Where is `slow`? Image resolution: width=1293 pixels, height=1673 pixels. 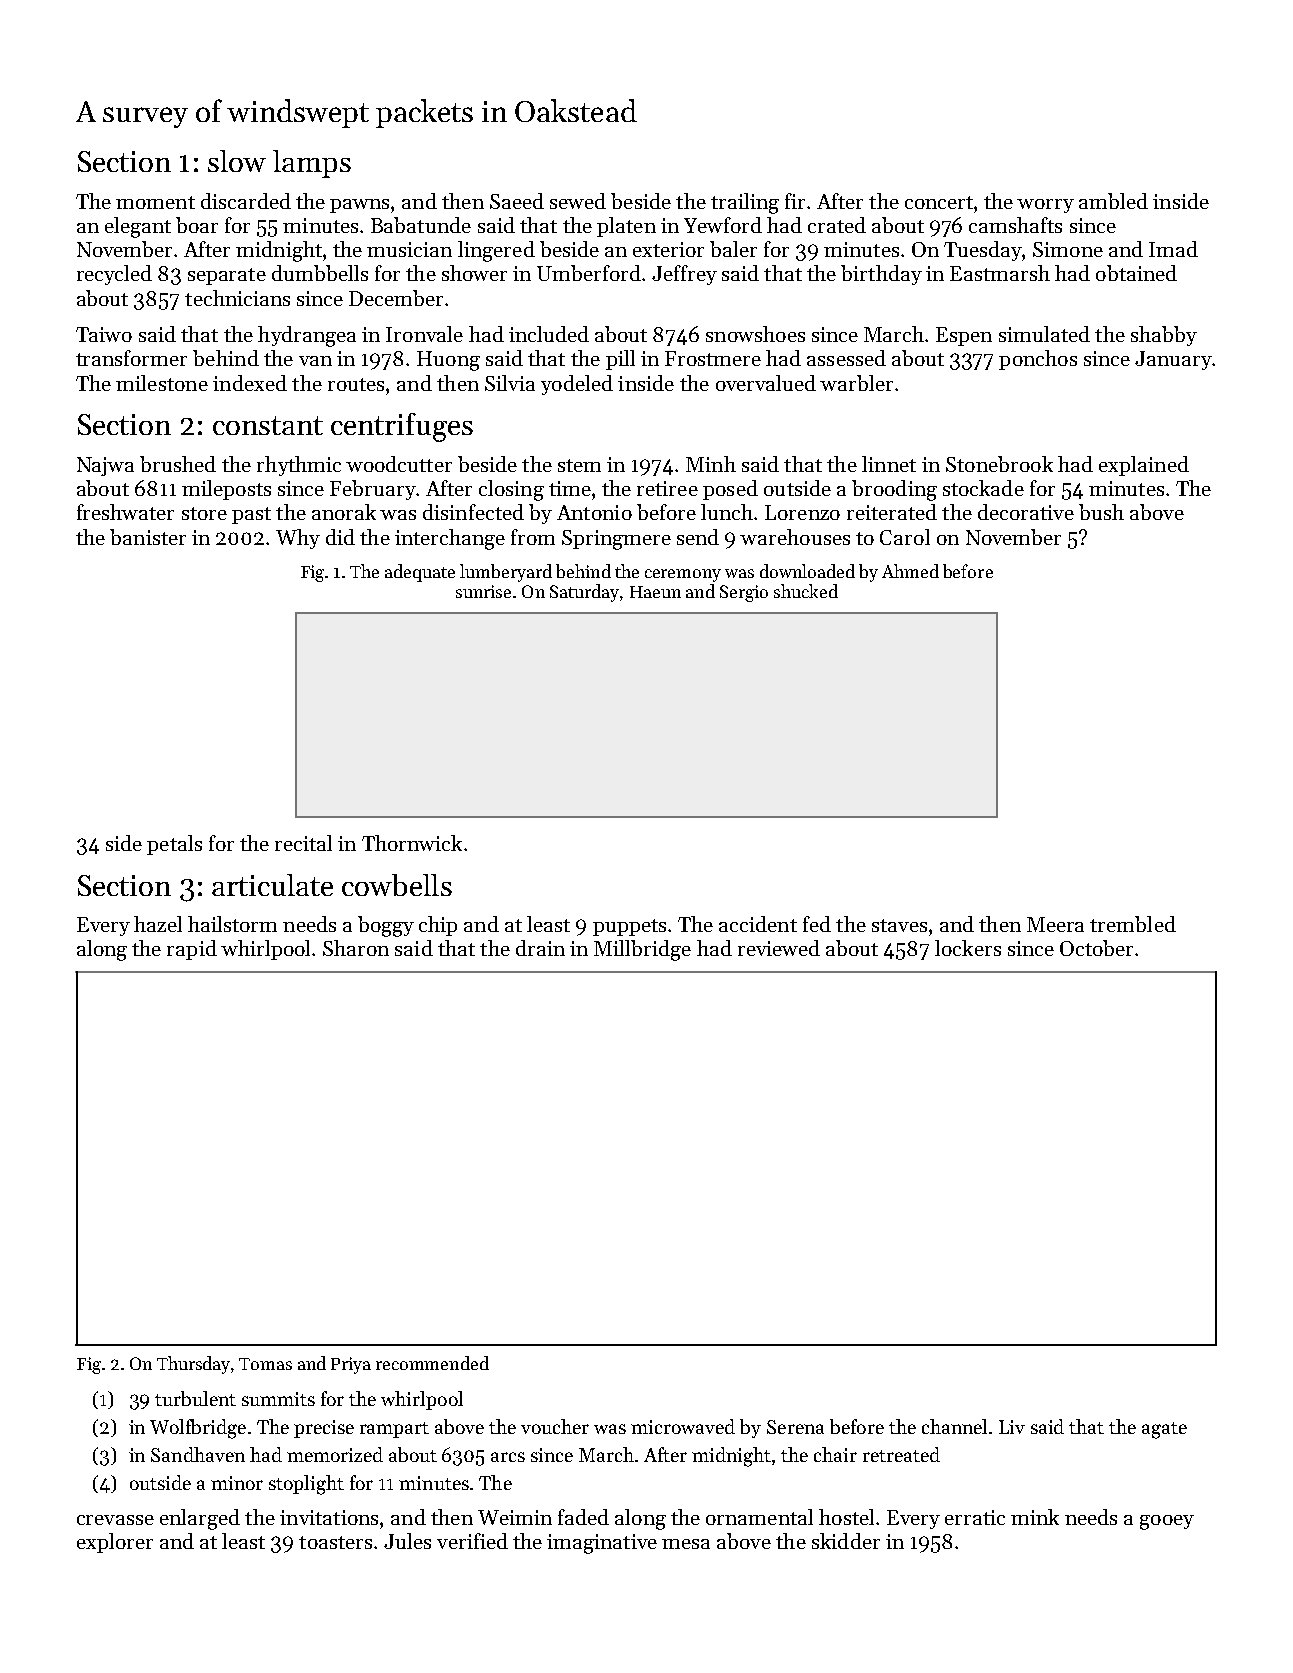
slow is located at coordinates (237, 161).
